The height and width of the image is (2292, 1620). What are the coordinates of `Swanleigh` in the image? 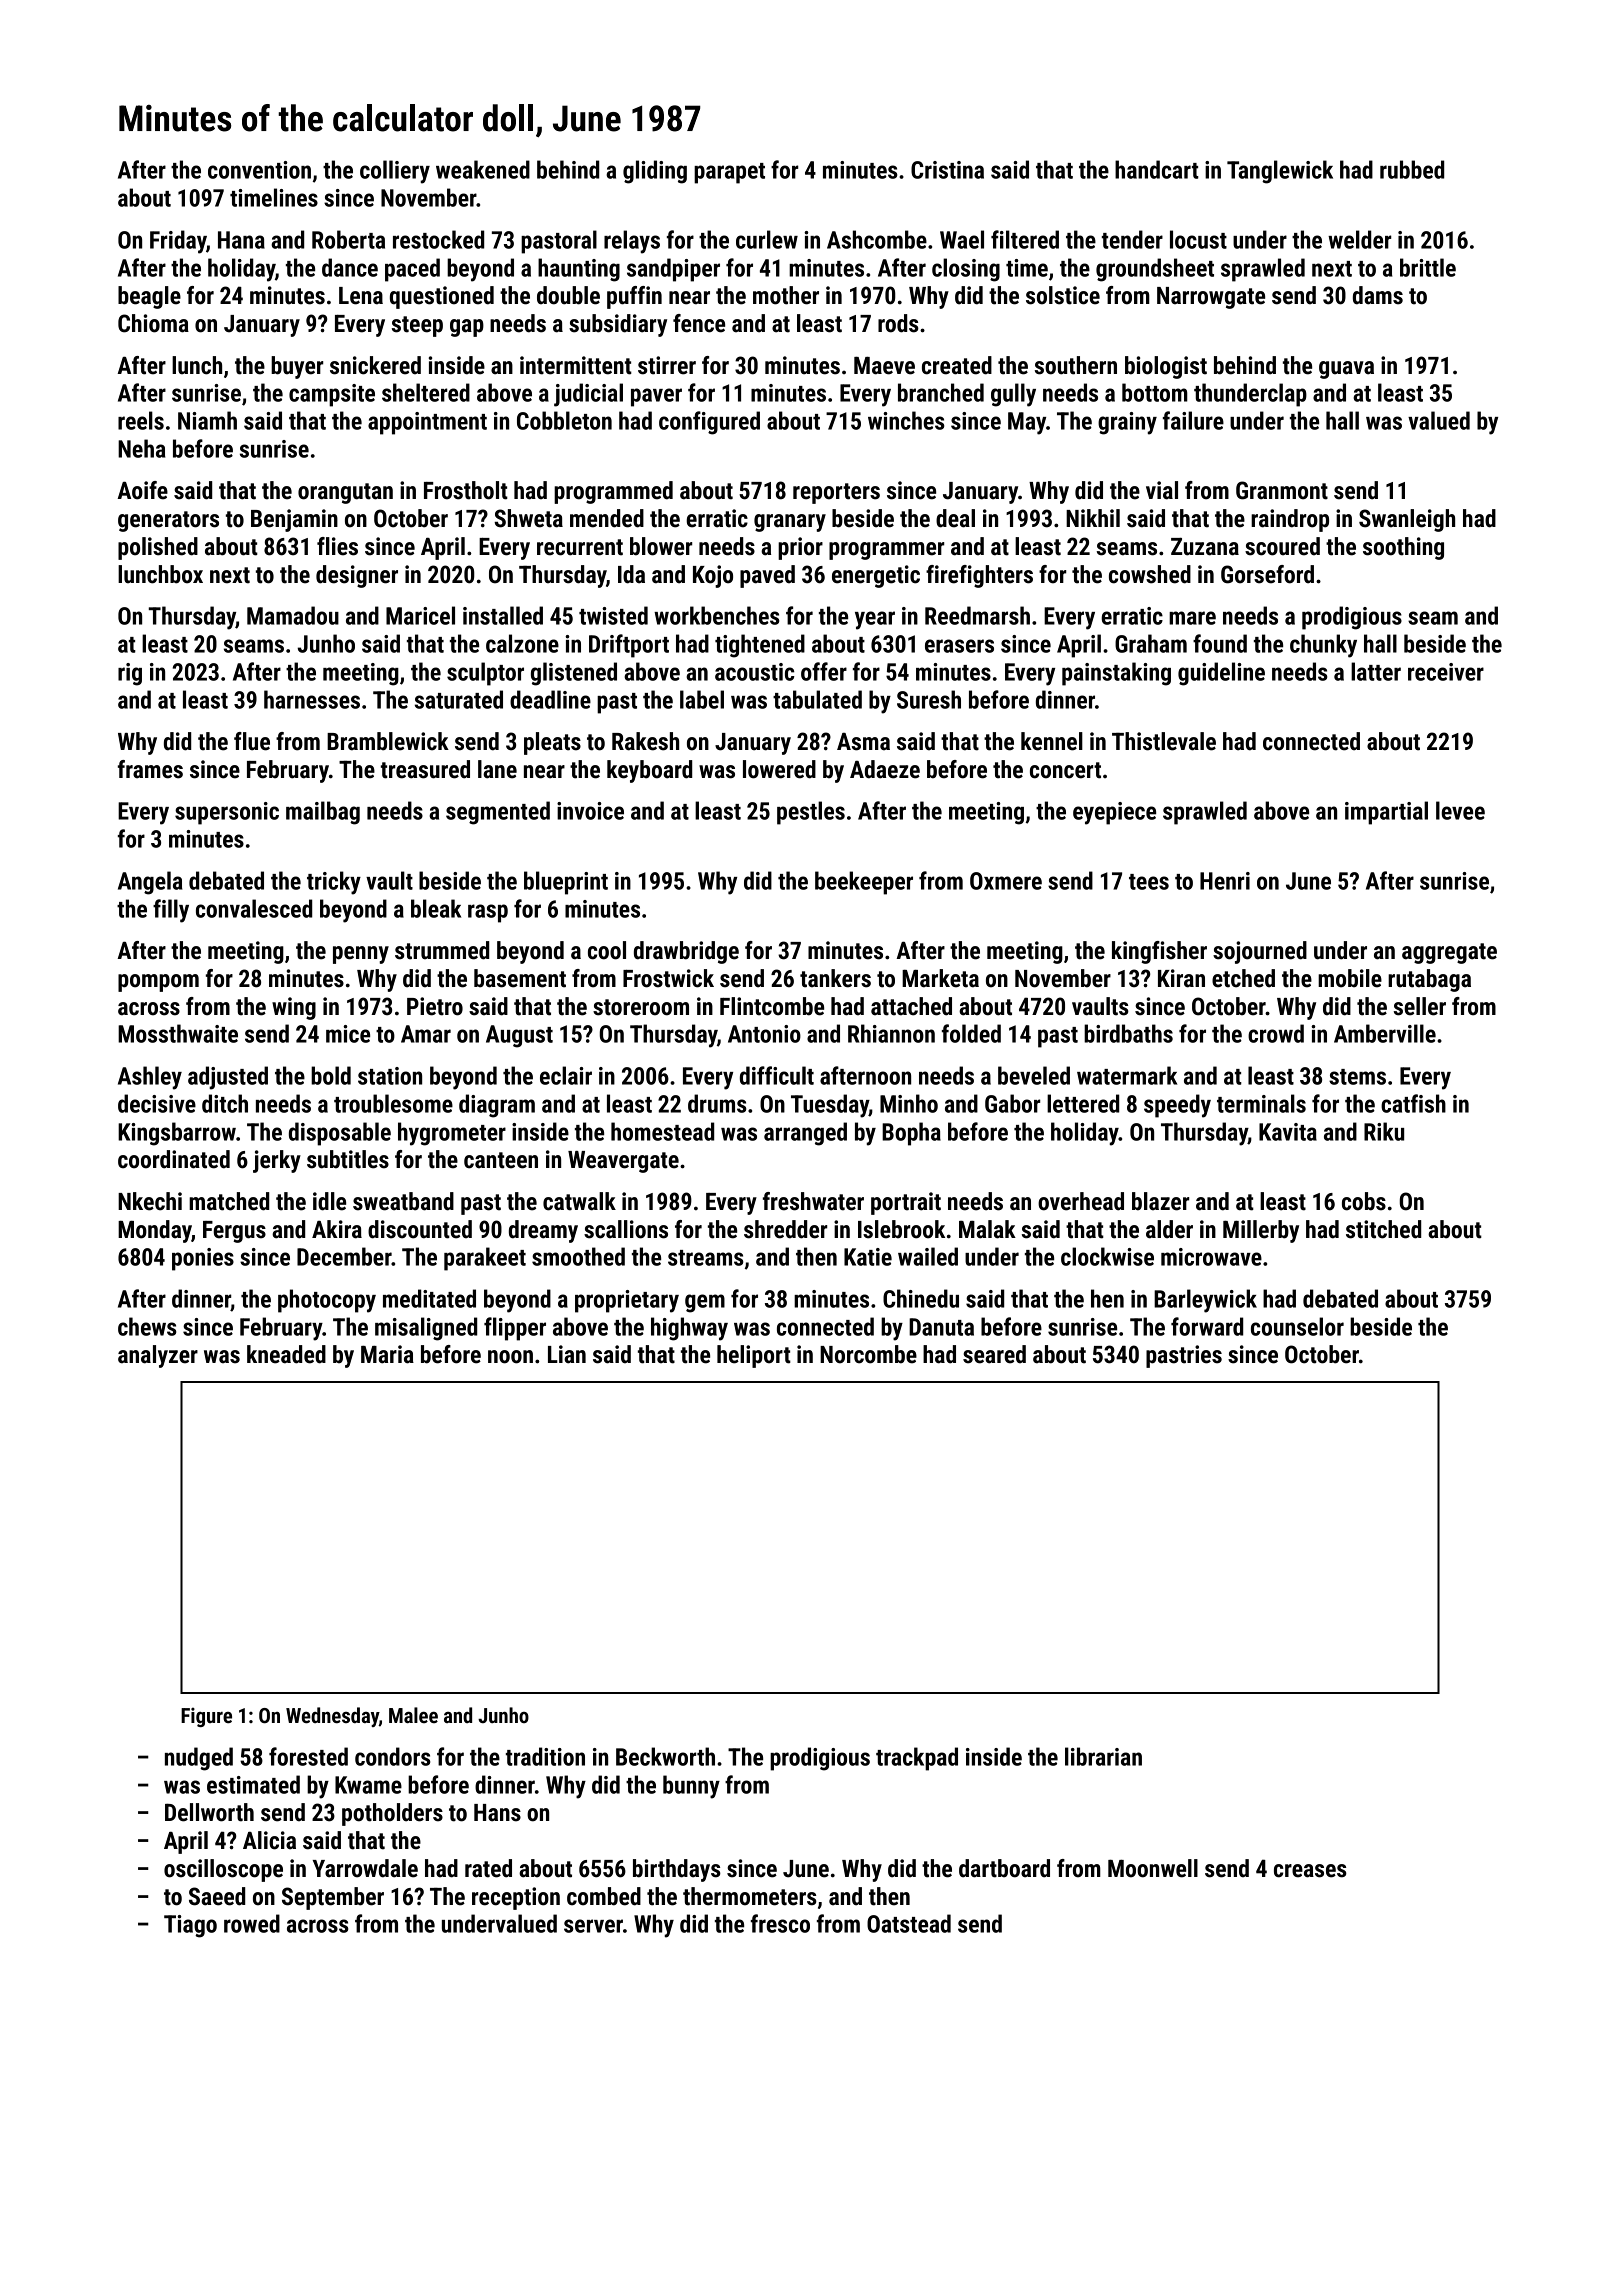 It's located at (1407, 520).
